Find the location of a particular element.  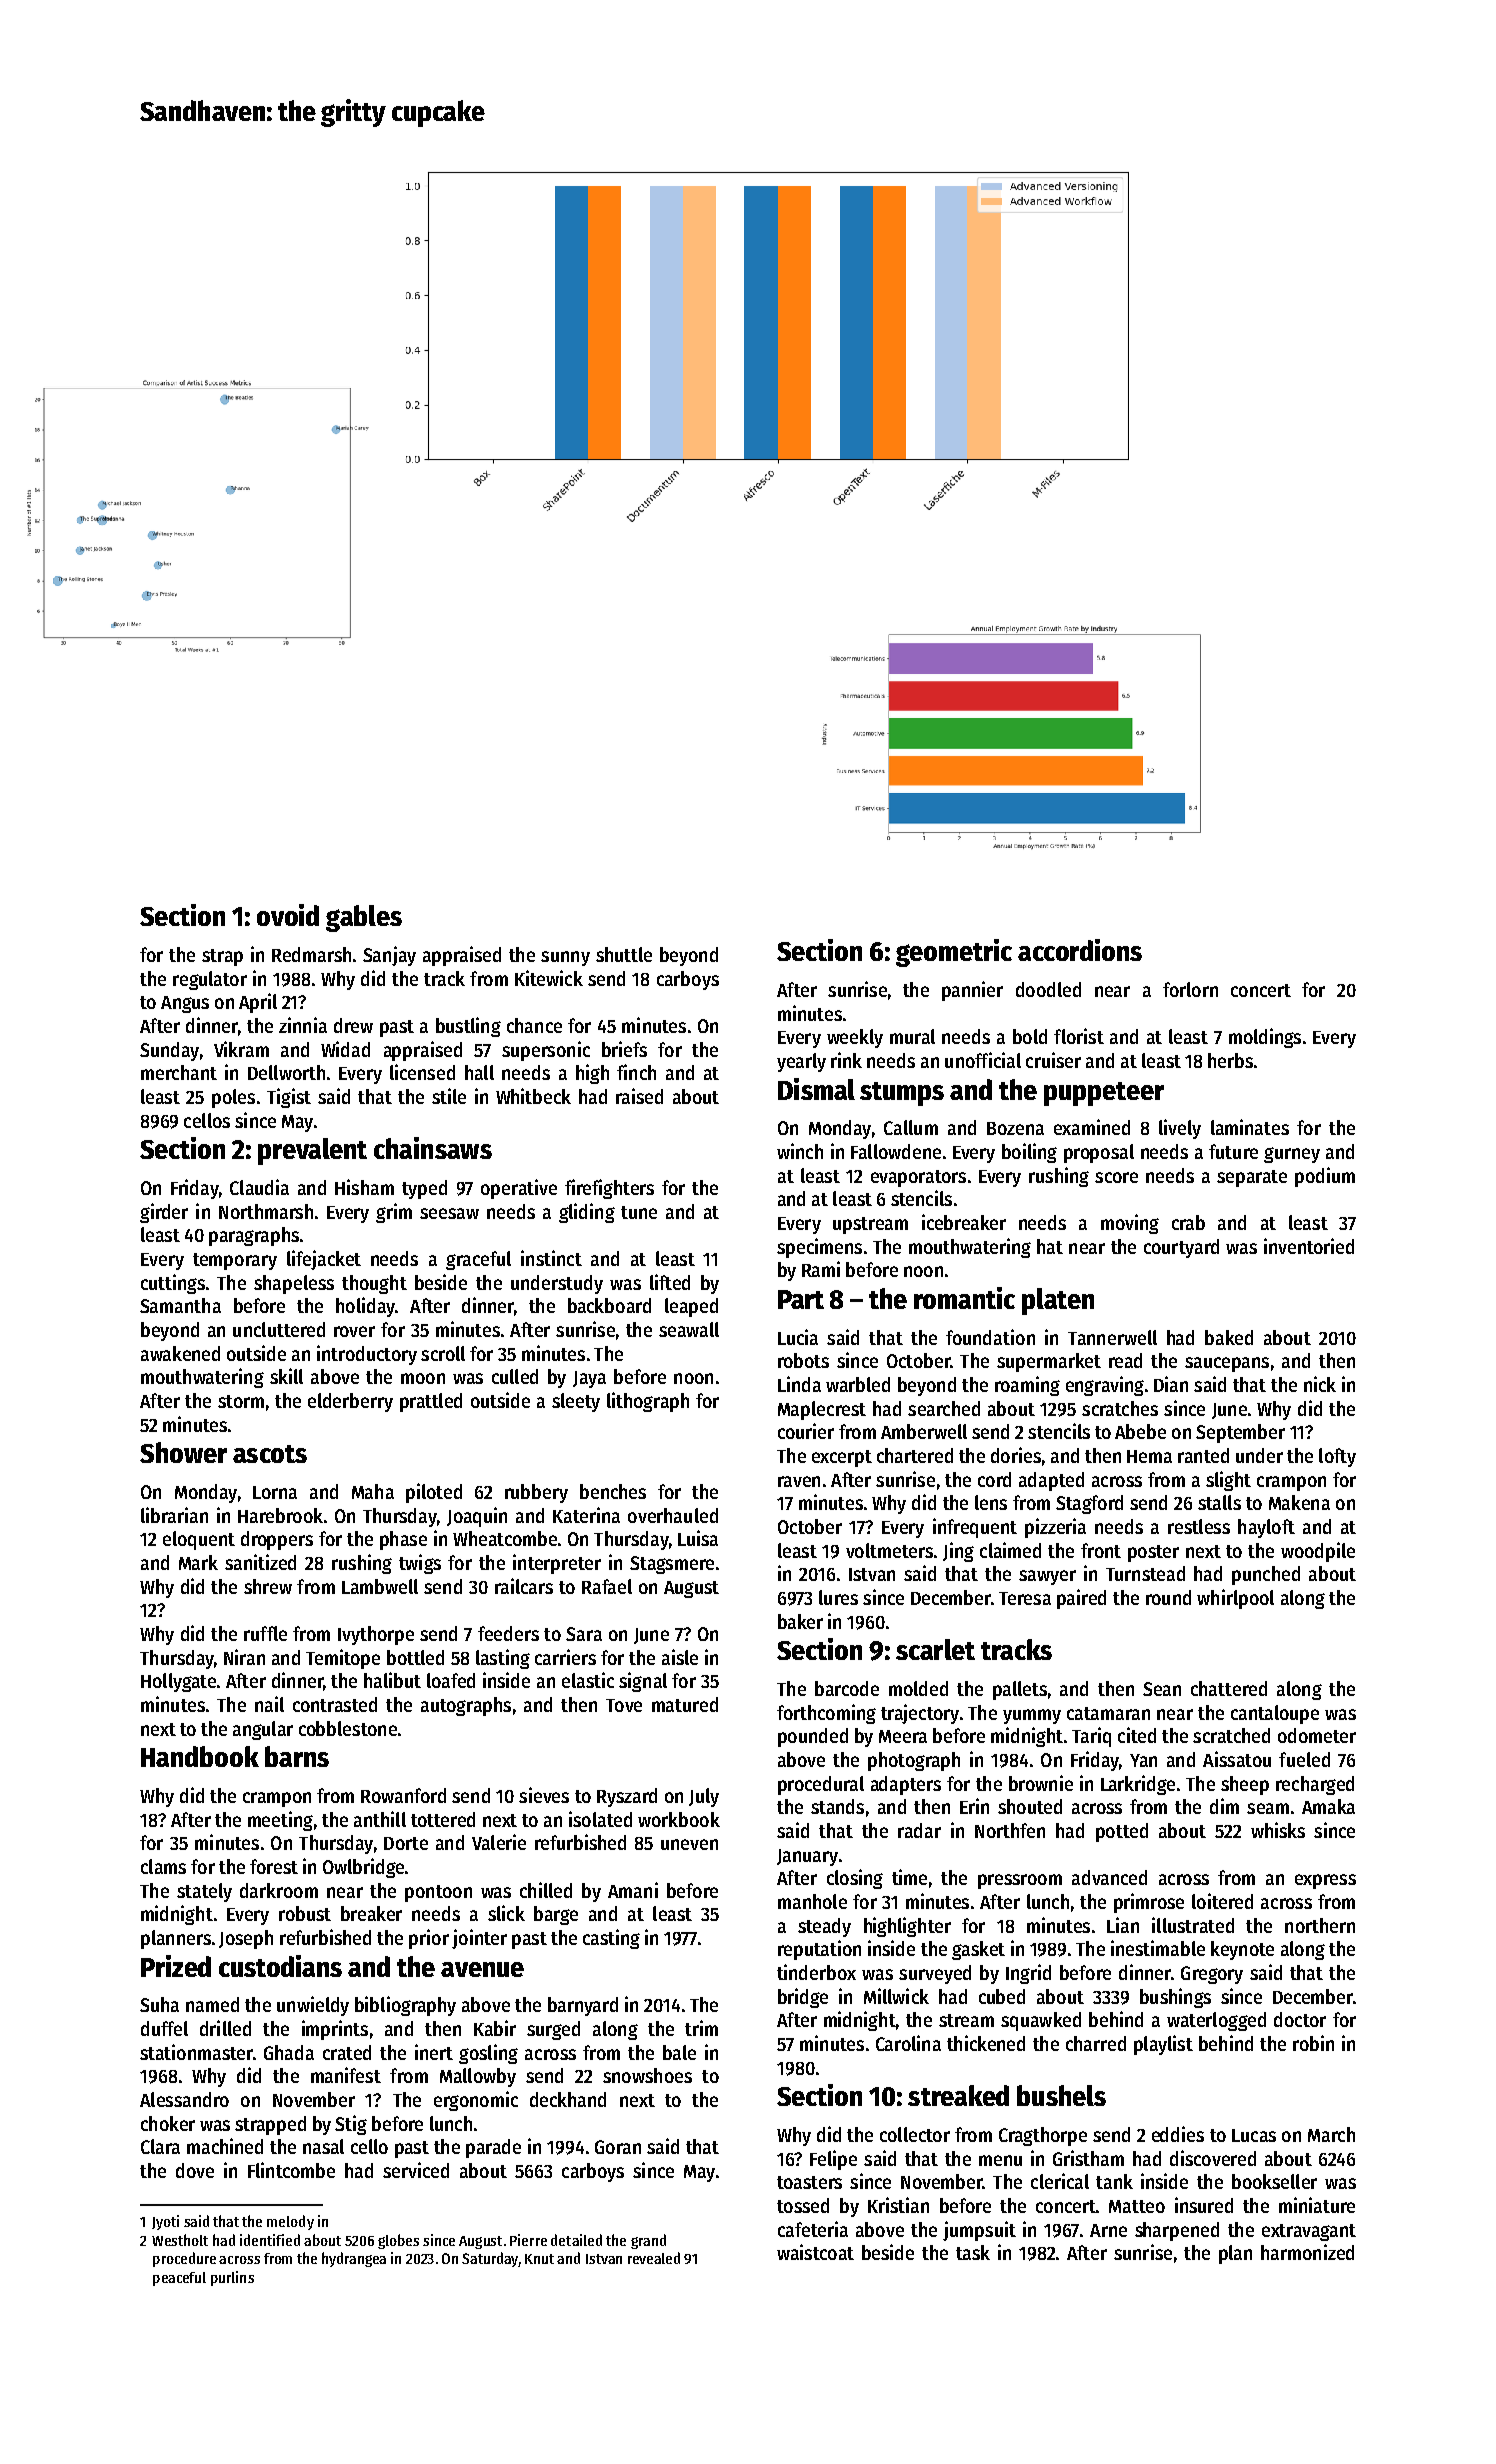

searched is located at coordinates (944, 1408).
